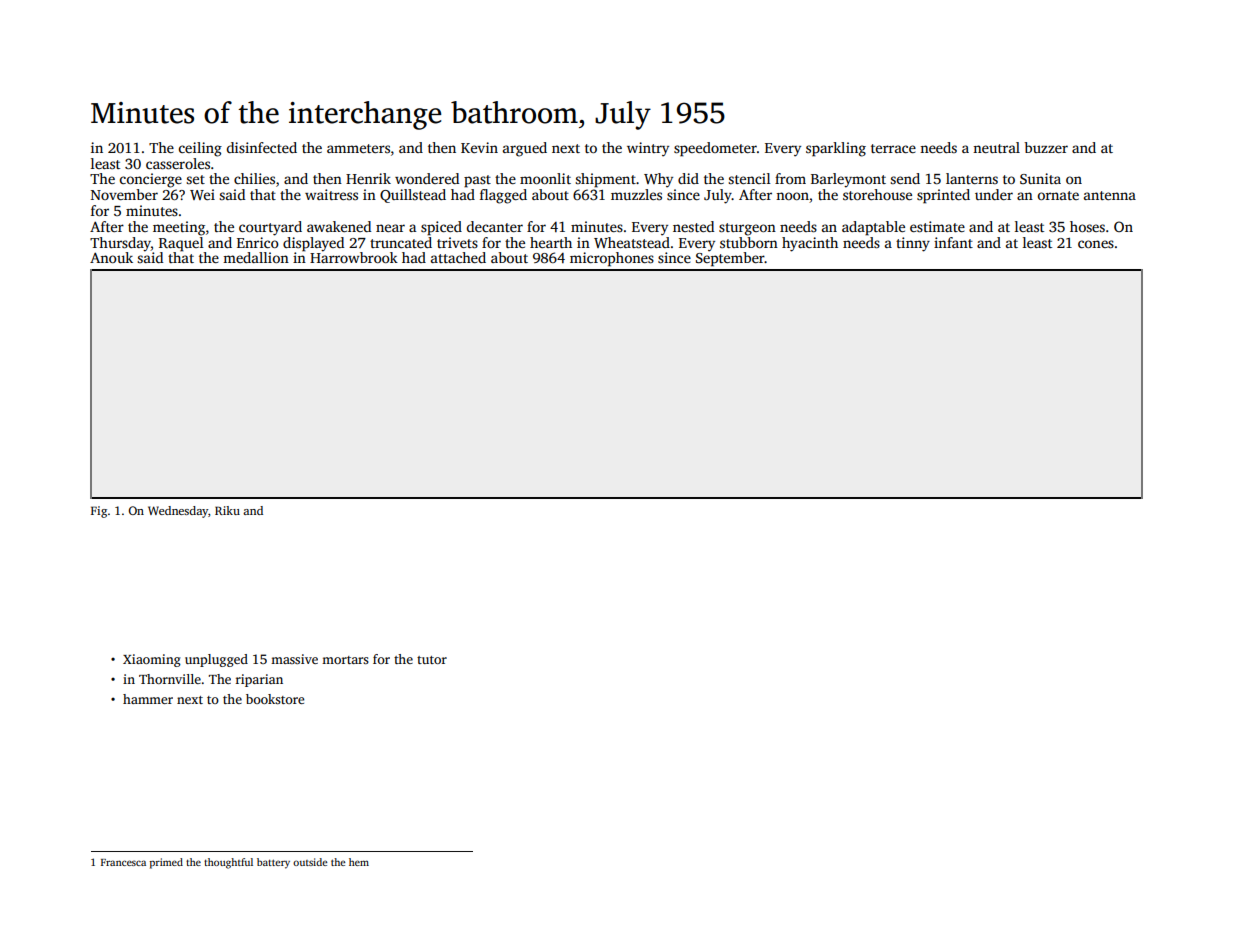  Describe the element at coordinates (99, 512) in the screenshot. I see `Fig` at that location.
